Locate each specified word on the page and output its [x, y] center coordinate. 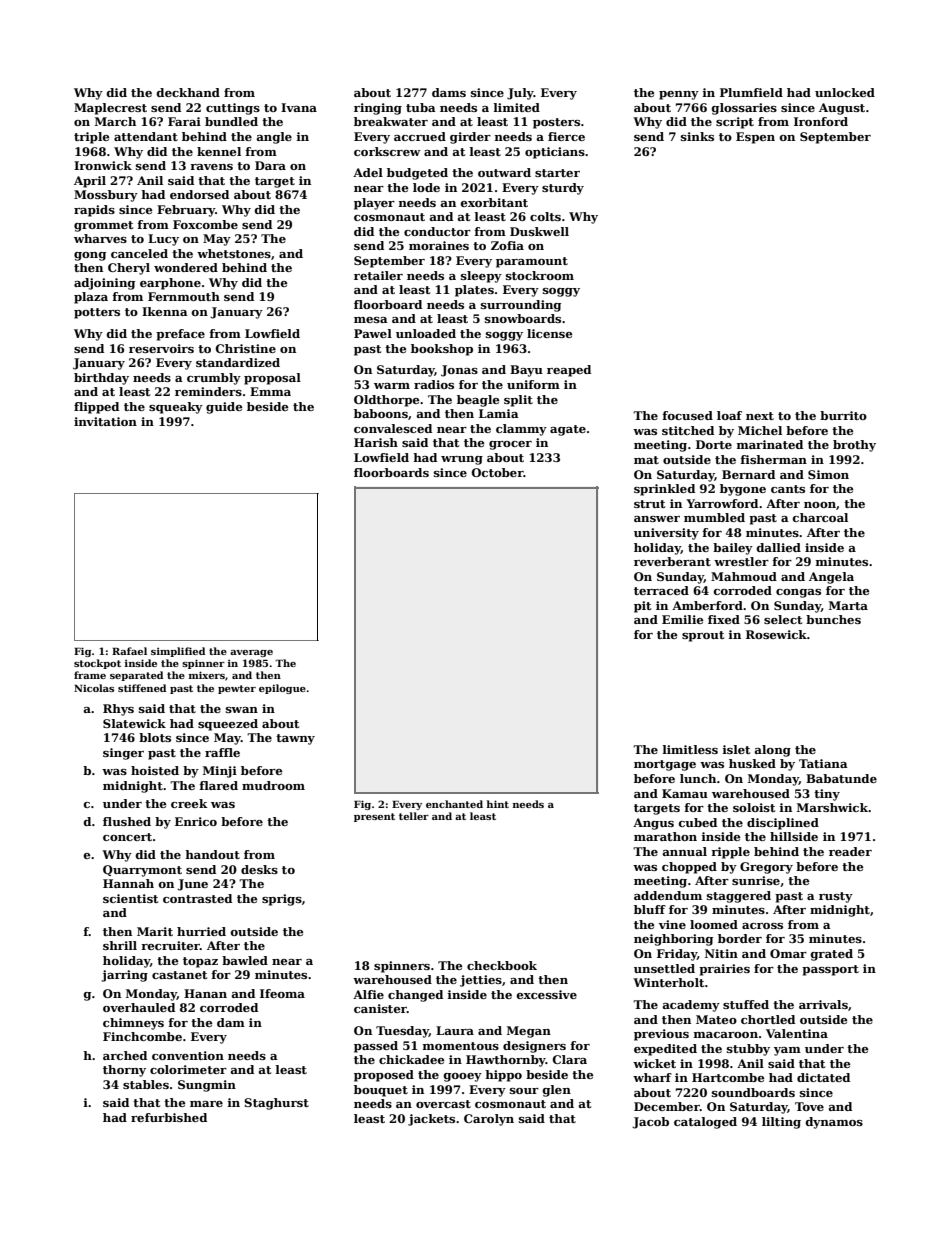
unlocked [845, 92]
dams [449, 92]
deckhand [188, 92]
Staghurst [276, 1104]
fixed [724, 619]
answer [657, 519]
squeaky [176, 408]
